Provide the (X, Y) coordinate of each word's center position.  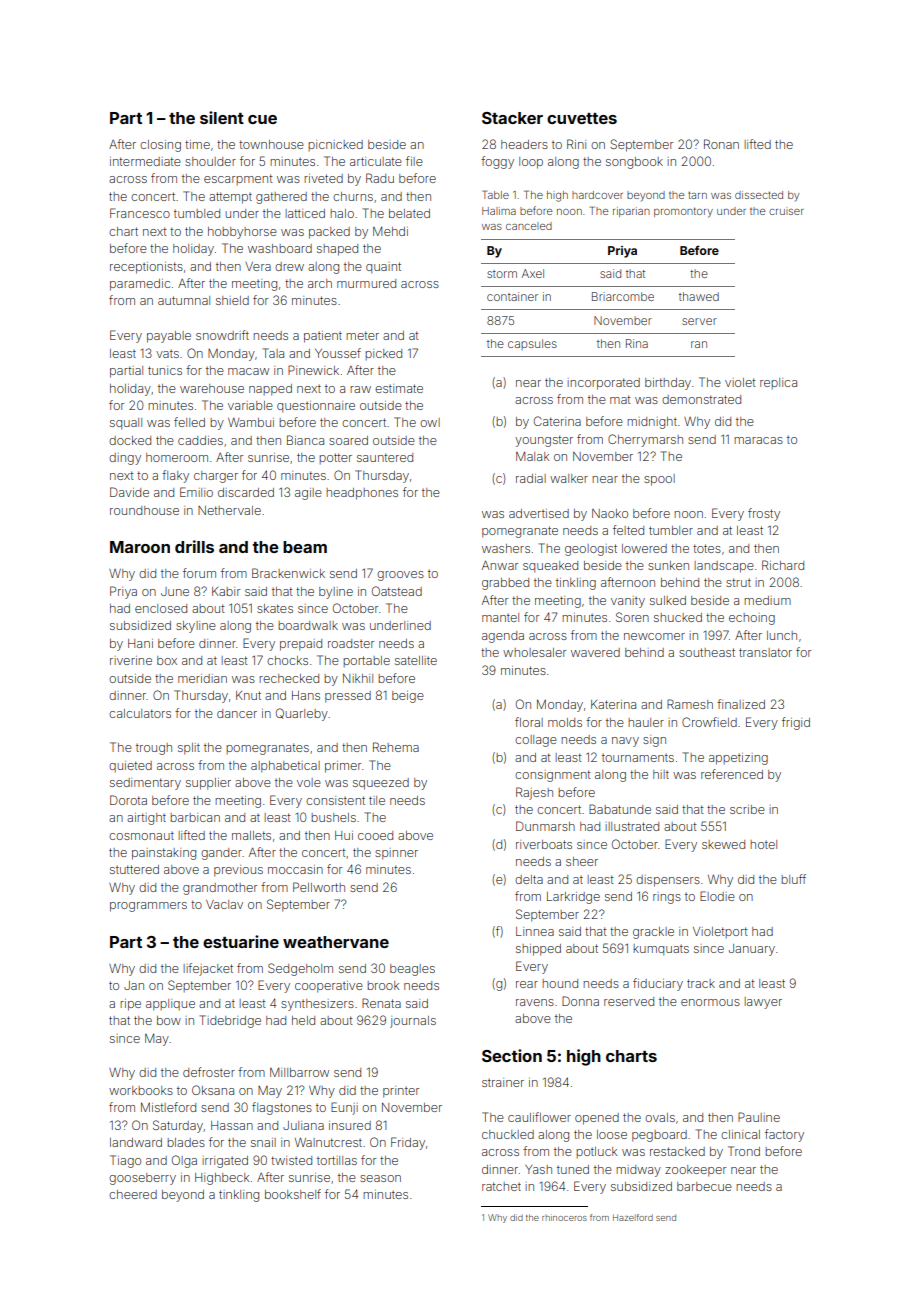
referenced (732, 774)
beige (408, 697)
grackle (653, 933)
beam (305, 547)
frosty (764, 514)
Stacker (512, 118)
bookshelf (293, 1194)
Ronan (721, 144)
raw (360, 389)
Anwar (500, 565)
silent (222, 117)
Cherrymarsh (645, 440)
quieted (130, 766)
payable (169, 337)
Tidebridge (230, 1021)
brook (383, 985)
